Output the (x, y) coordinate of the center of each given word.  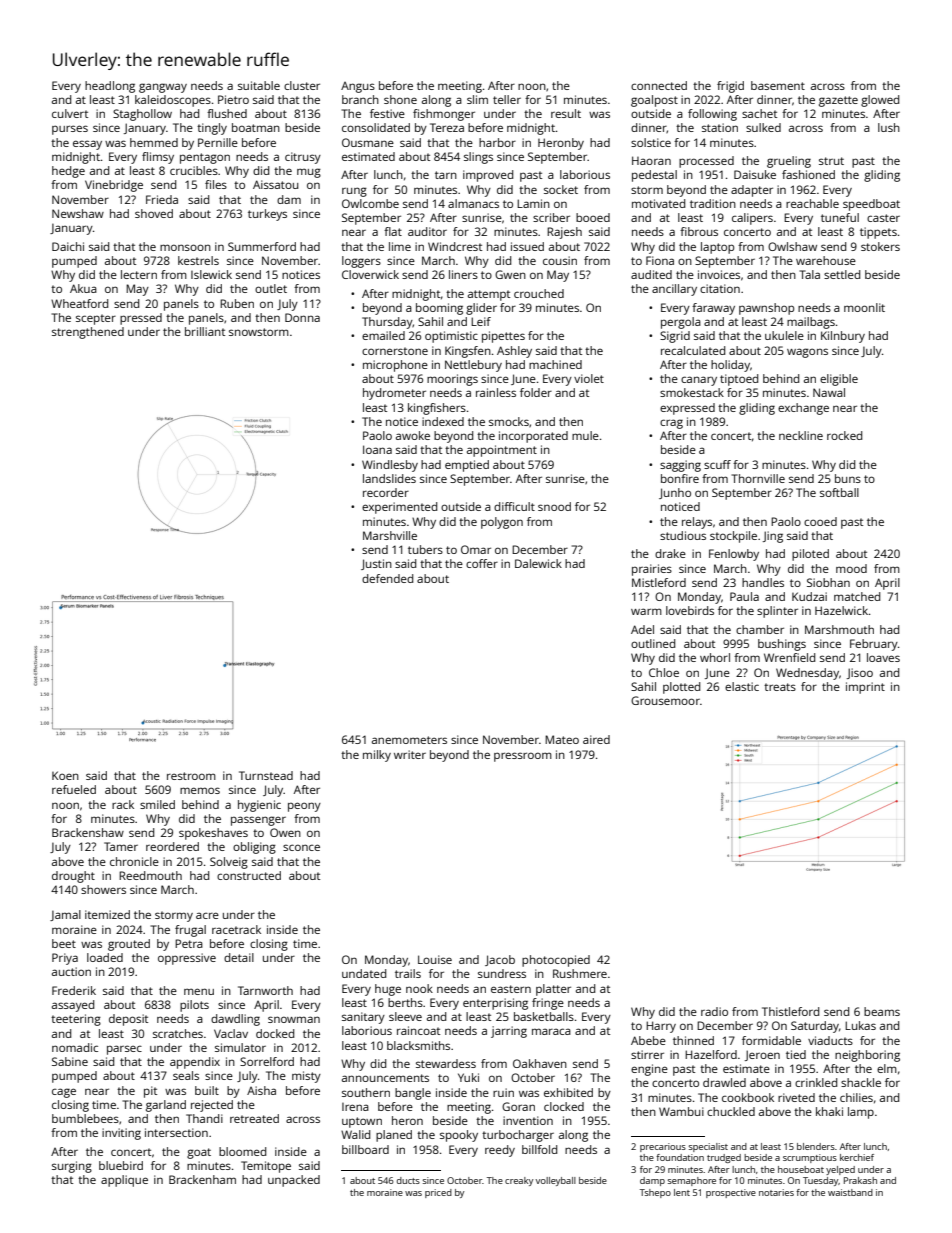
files (216, 184)
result (566, 113)
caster (883, 218)
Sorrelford (267, 1061)
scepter (96, 319)
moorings (452, 380)
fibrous (699, 231)
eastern (511, 989)
